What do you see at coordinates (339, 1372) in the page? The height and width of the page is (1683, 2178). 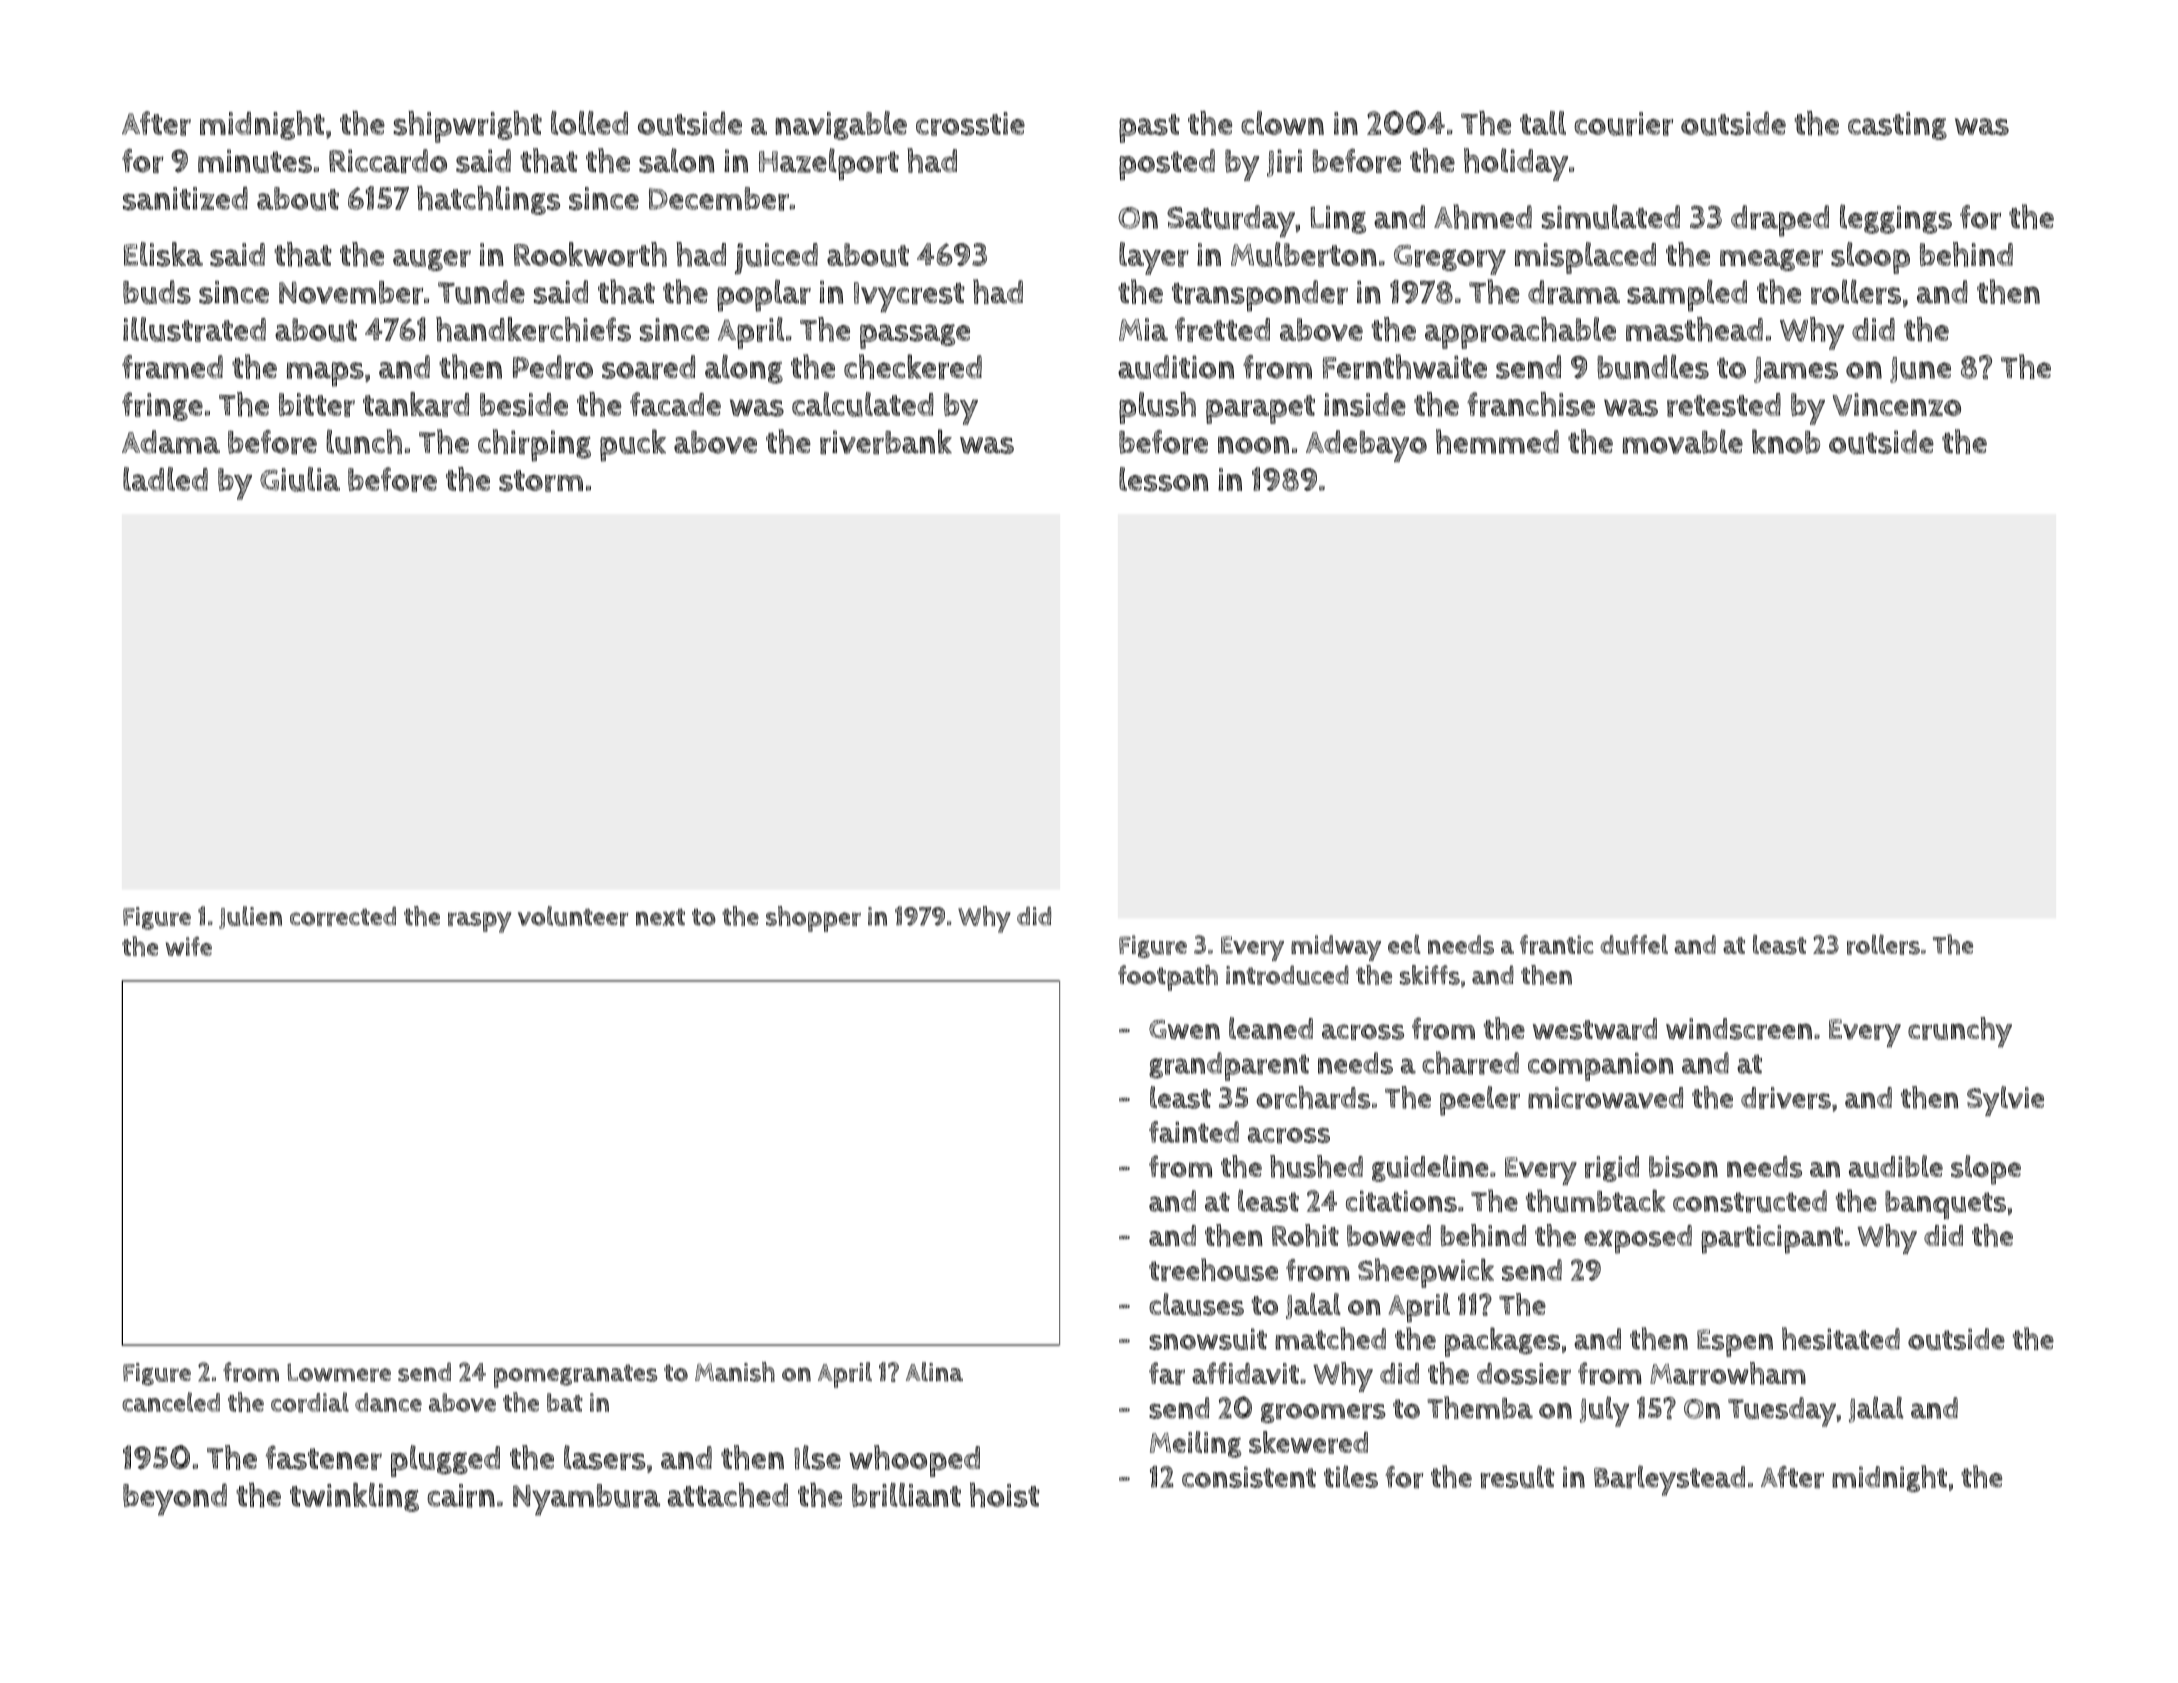 I see `Lowmere` at bounding box center [339, 1372].
